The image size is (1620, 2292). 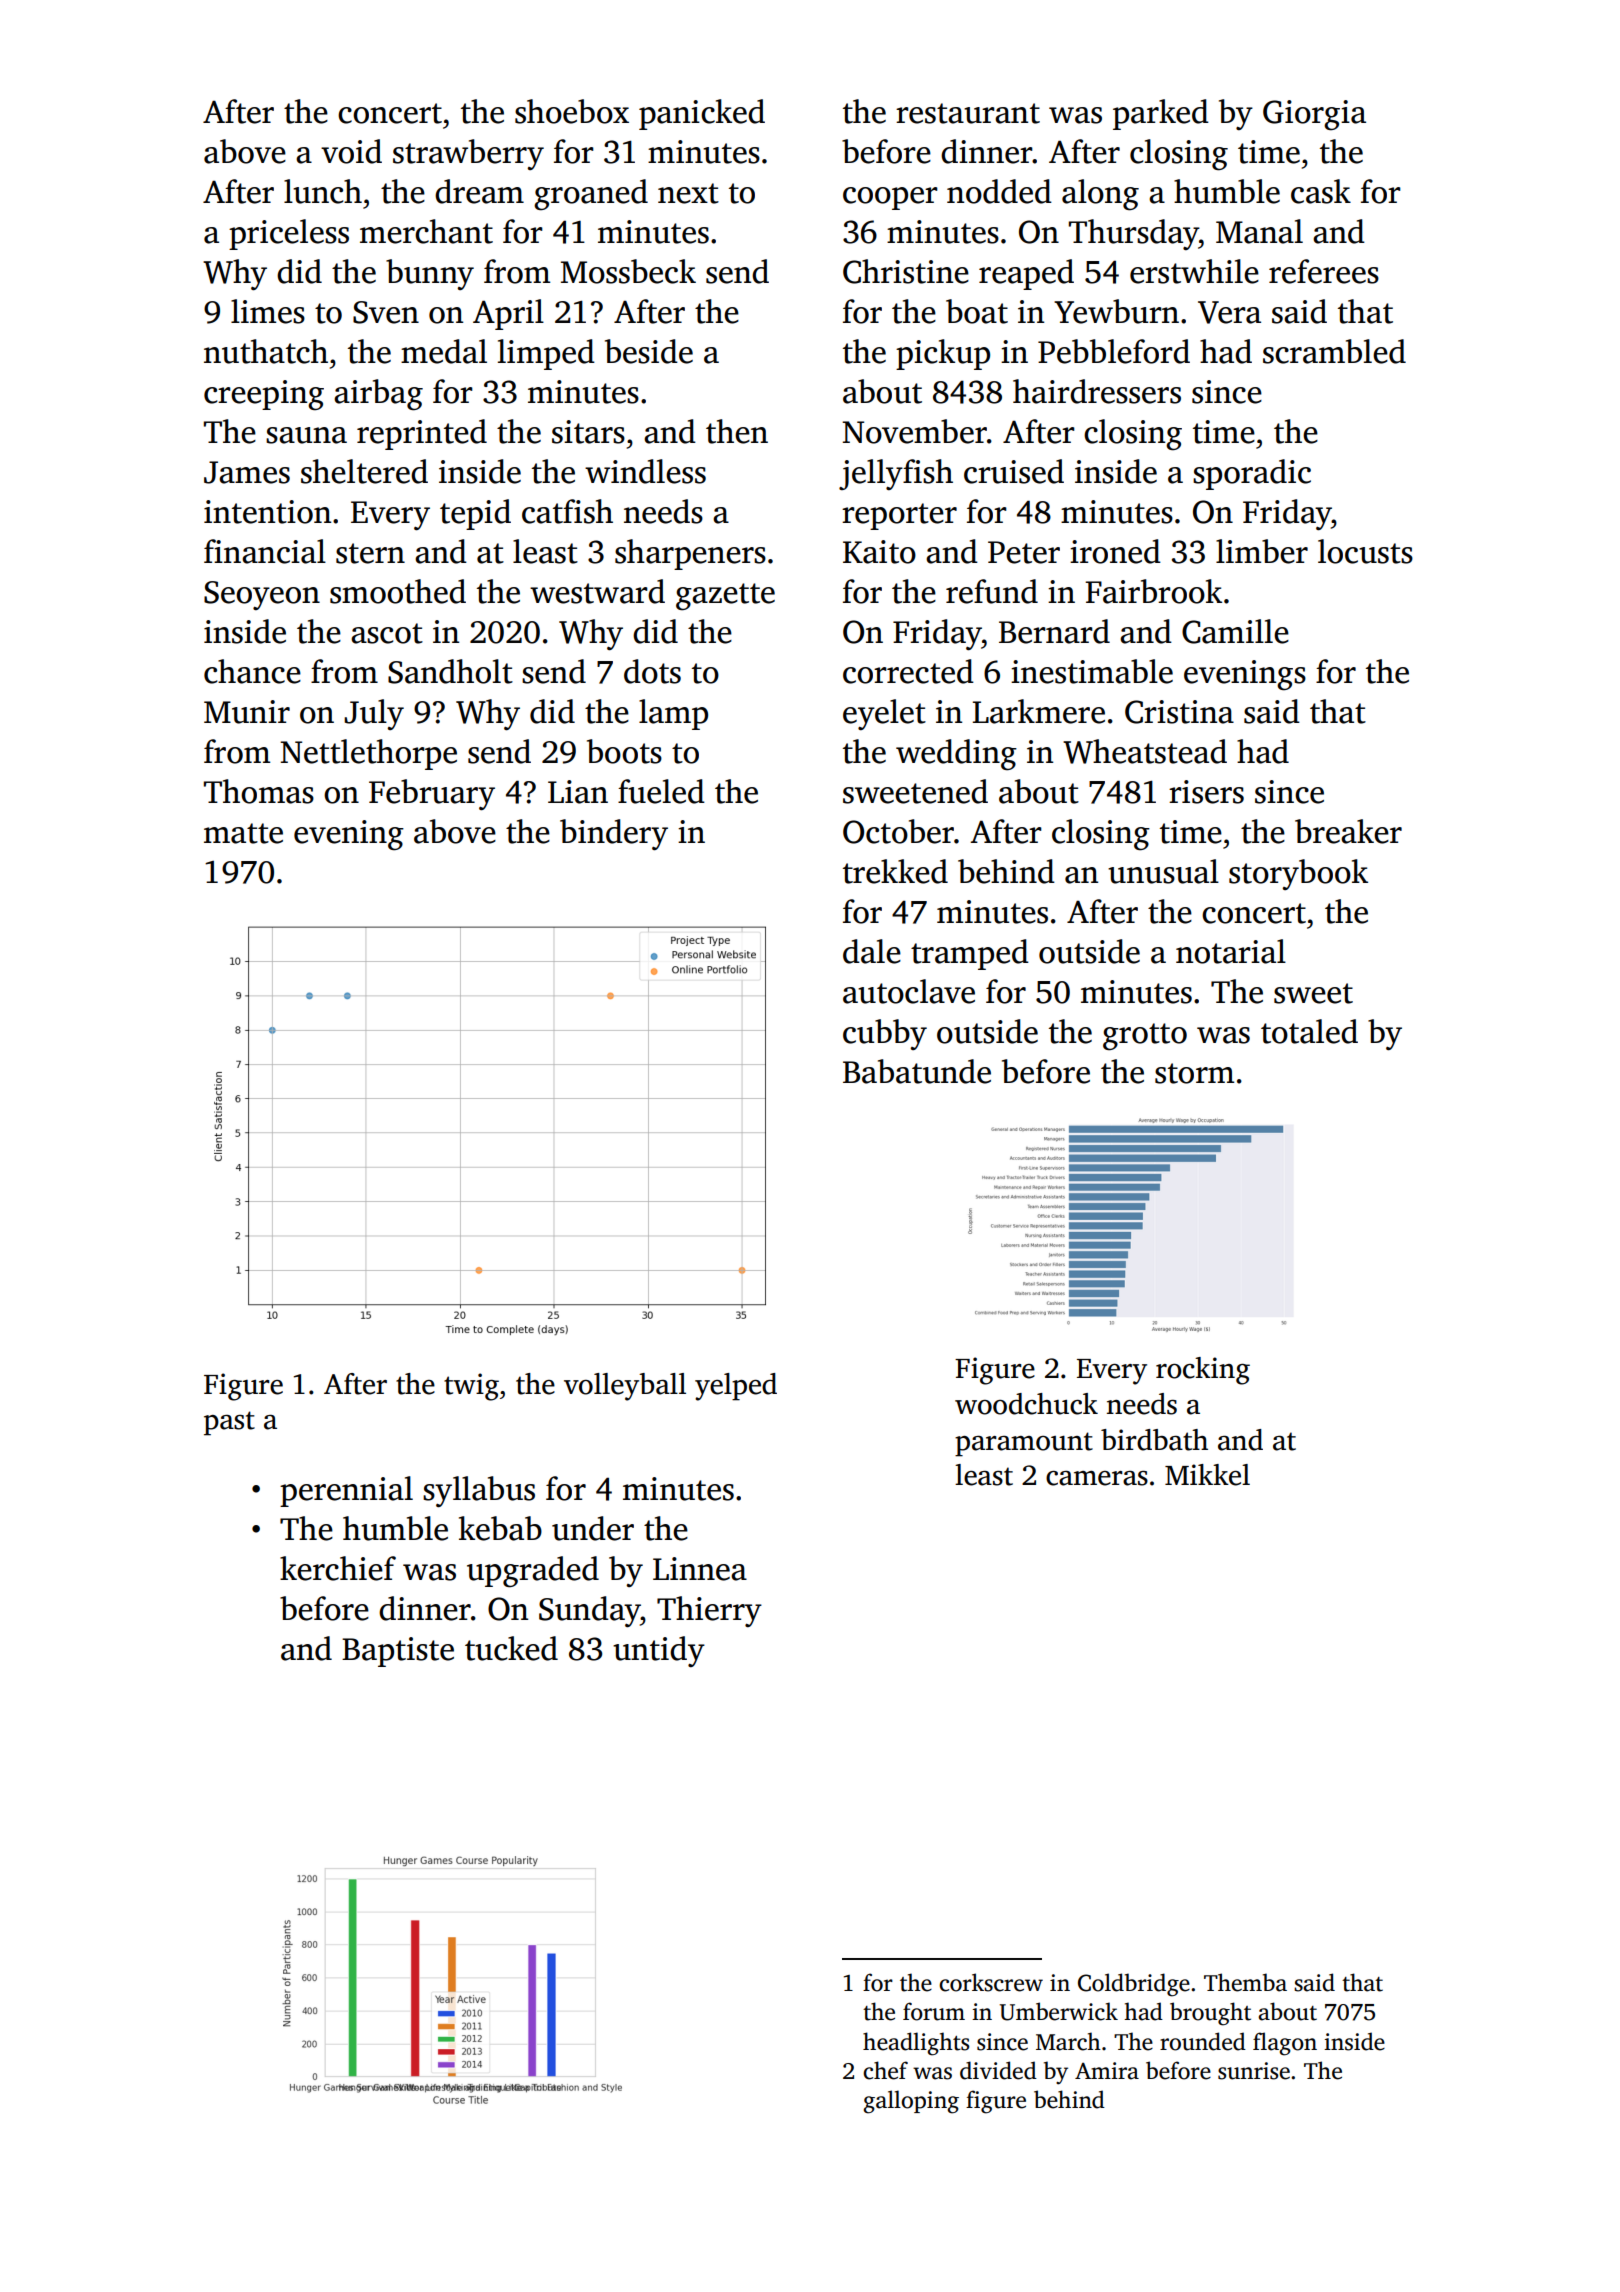 What do you see at coordinates (471, 1387) in the screenshot?
I see `twig` at bounding box center [471, 1387].
